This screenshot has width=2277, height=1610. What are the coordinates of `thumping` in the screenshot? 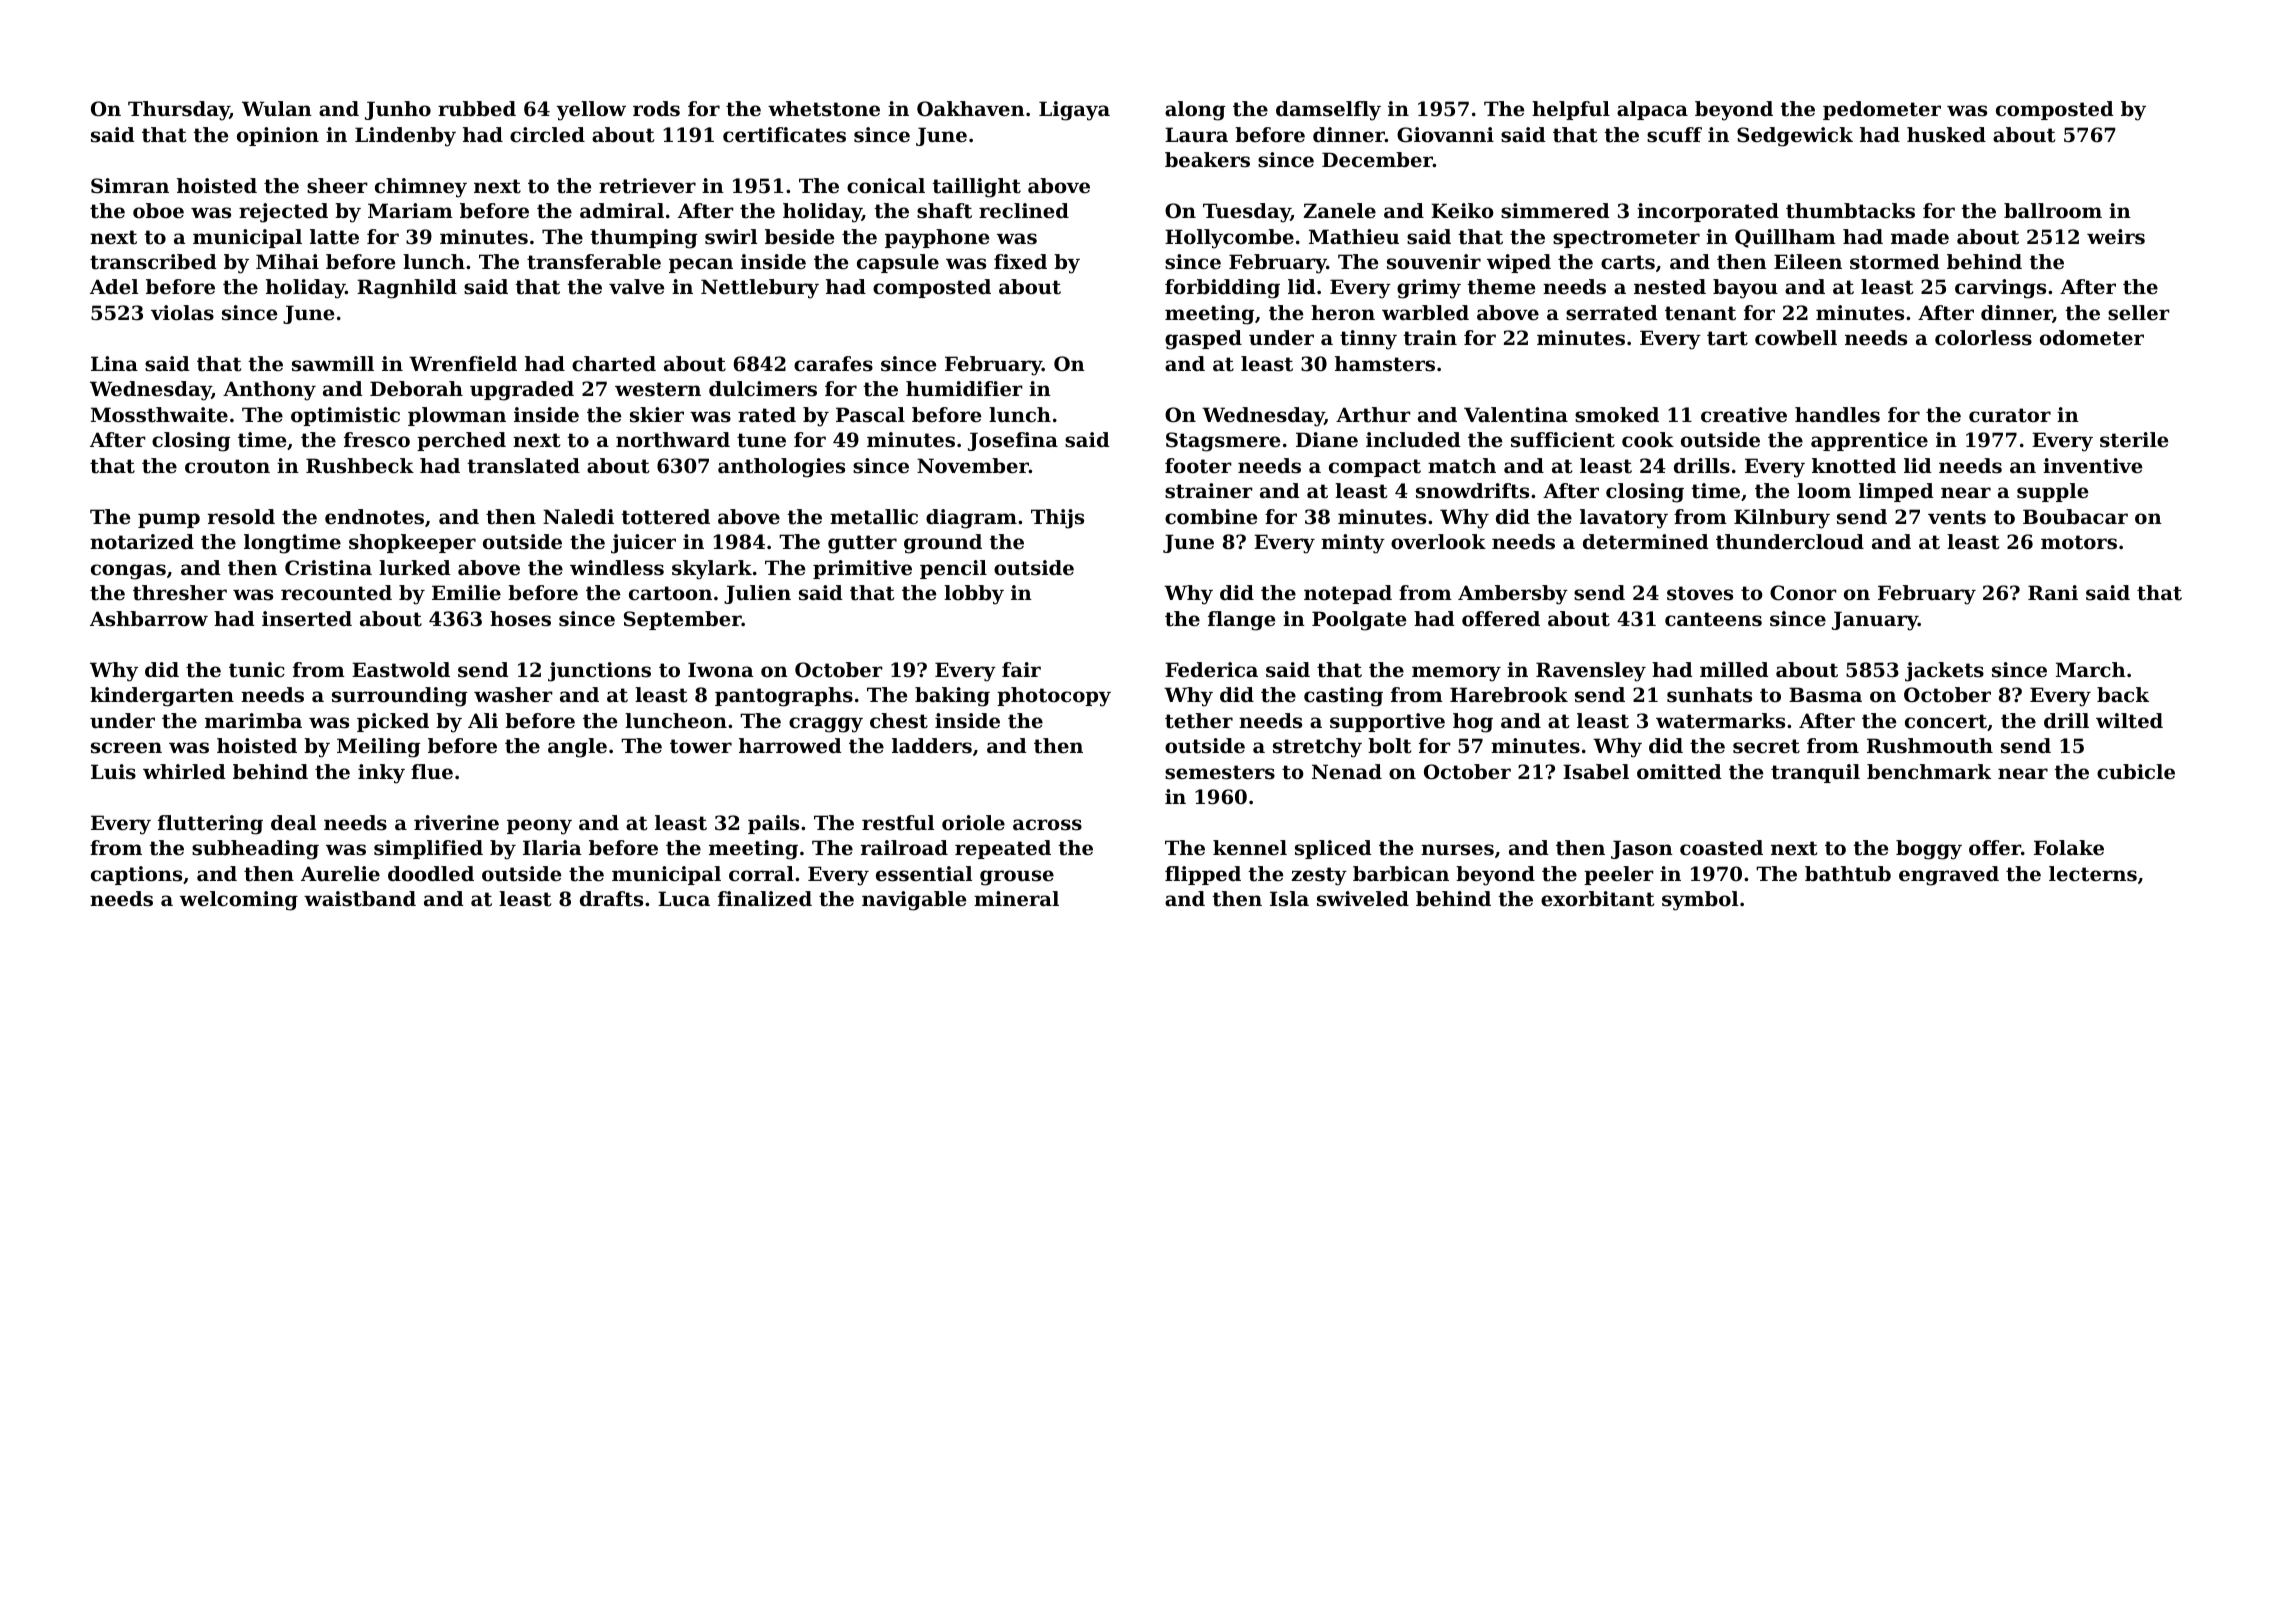 It's located at (643, 239).
